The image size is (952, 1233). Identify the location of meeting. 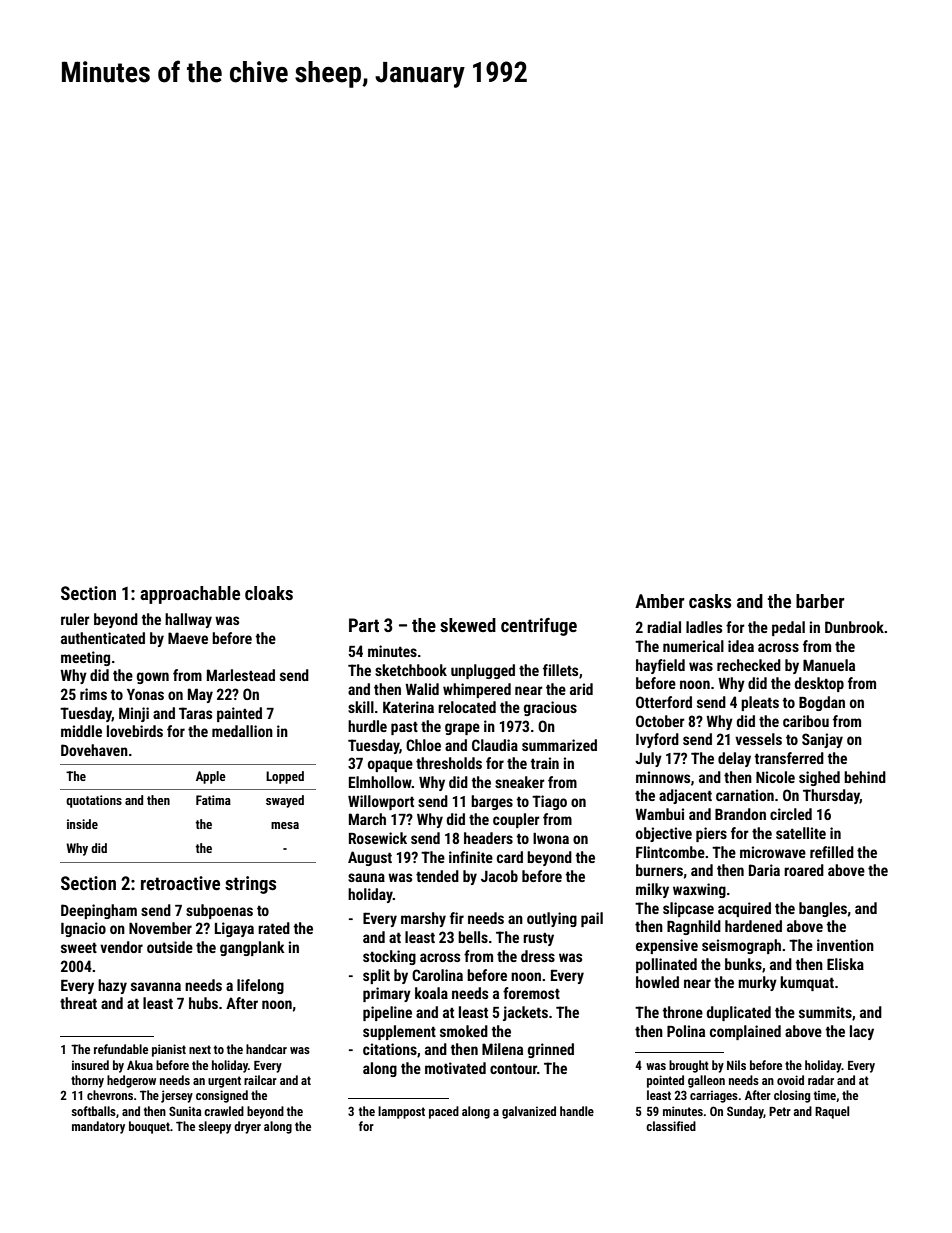
(85, 658).
